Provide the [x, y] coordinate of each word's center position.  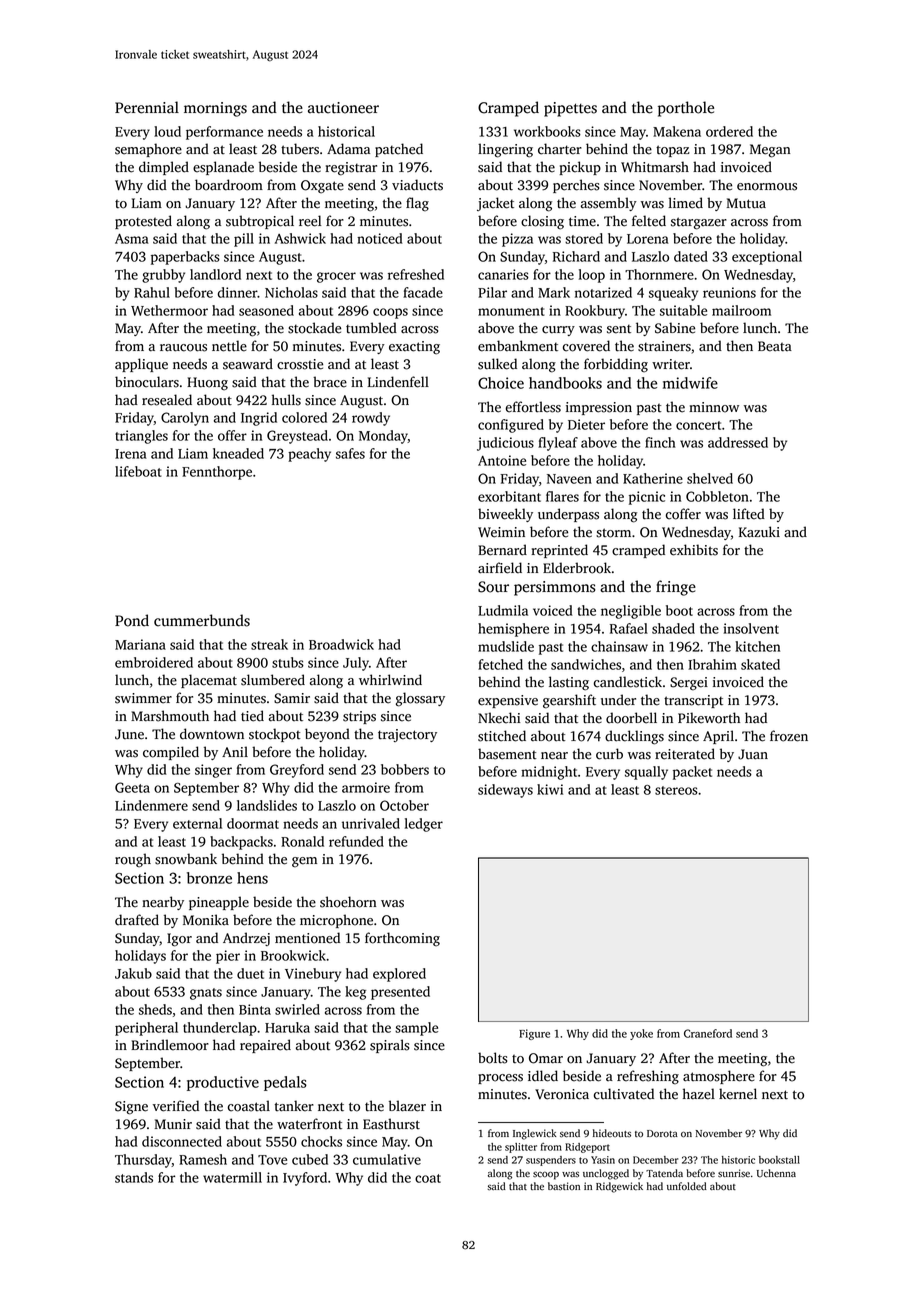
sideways [505, 791]
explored [399, 975]
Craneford [708, 1033]
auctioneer [343, 108]
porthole [686, 109]
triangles [141, 437]
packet [692, 773]
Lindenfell [398, 382]
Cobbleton [717, 496]
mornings [215, 109]
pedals [285, 1083]
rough [133, 860]
